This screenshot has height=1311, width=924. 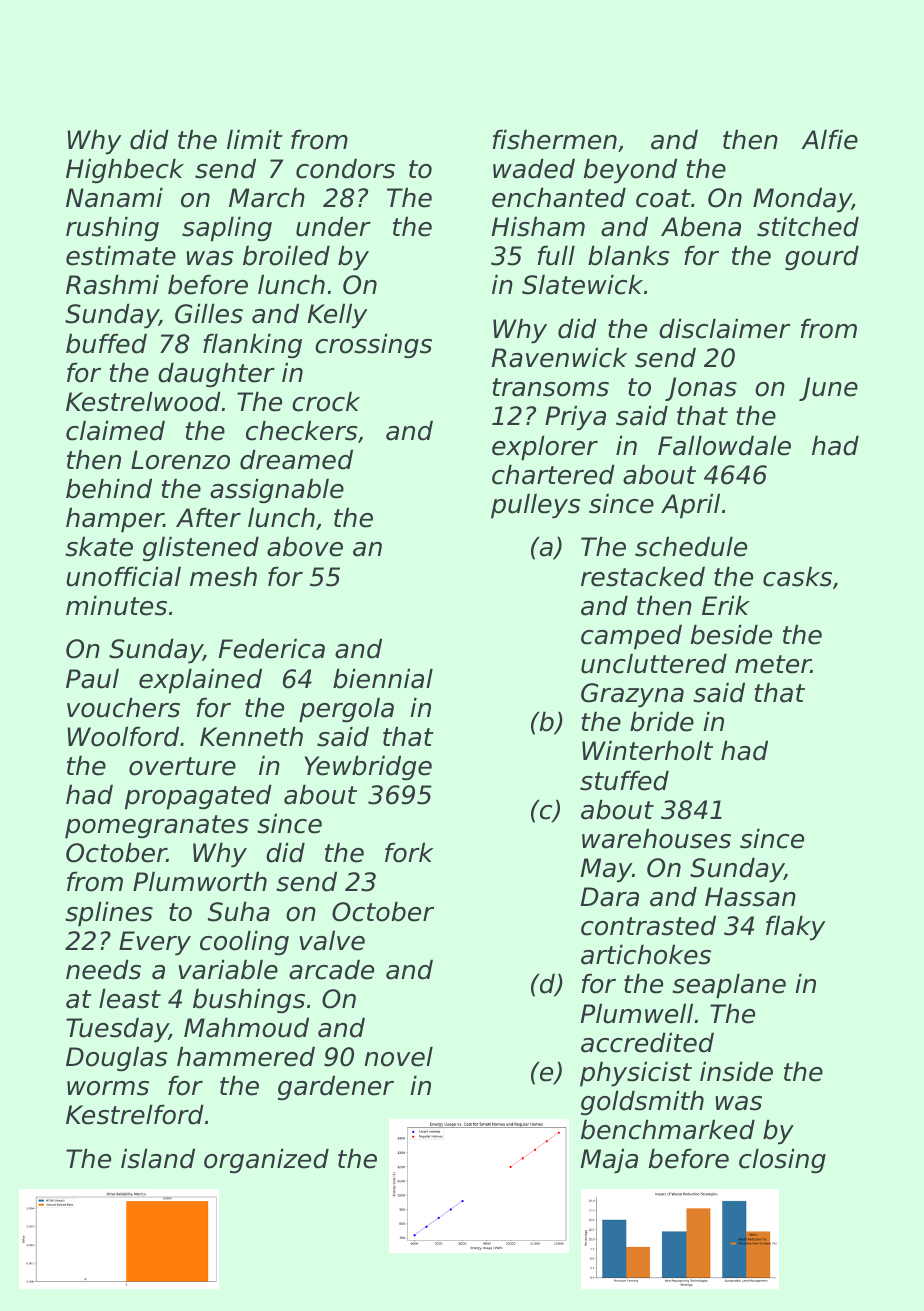 I want to click on Abena, so click(x=701, y=226).
